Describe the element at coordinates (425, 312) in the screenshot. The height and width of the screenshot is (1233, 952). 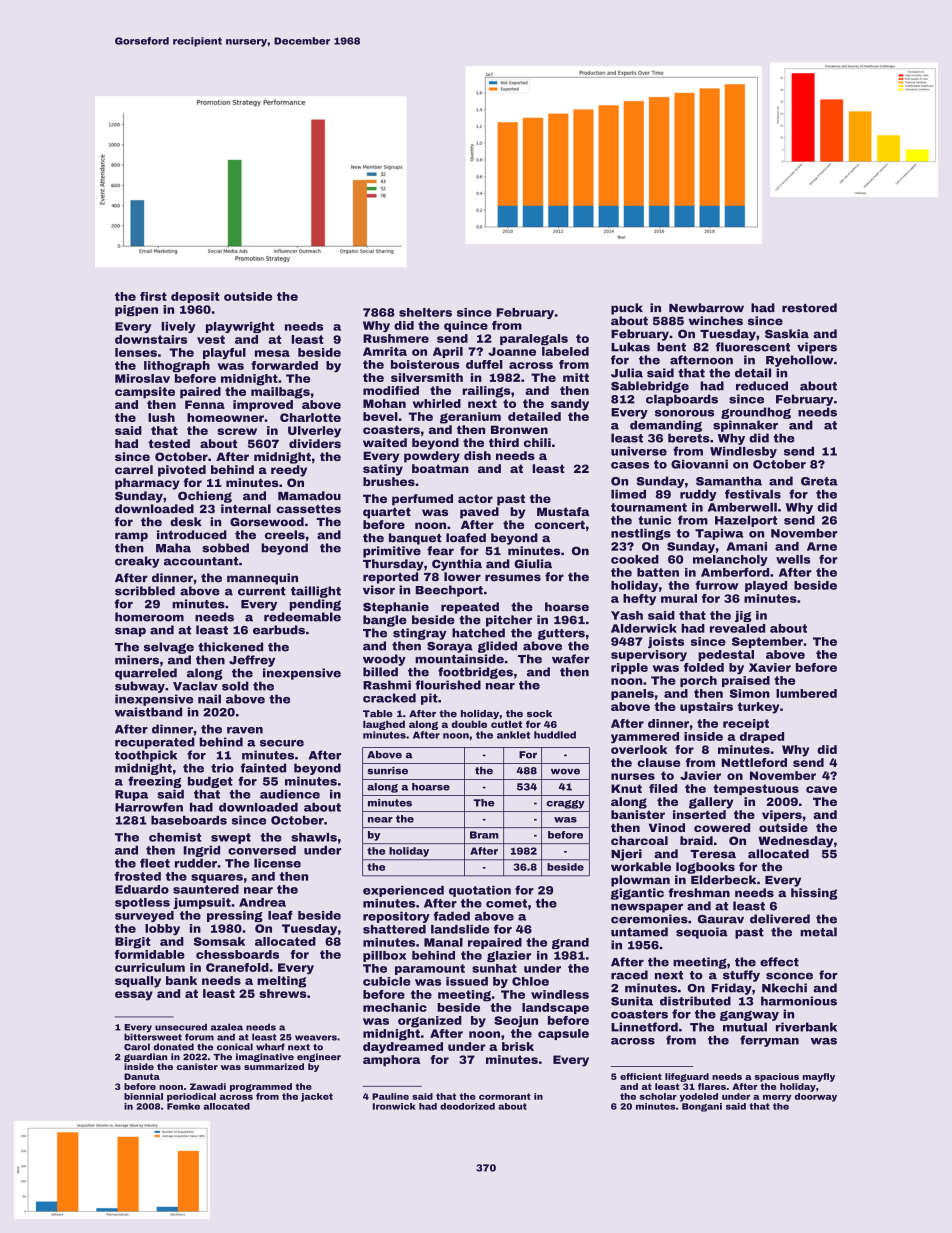
I see `shelters` at that location.
